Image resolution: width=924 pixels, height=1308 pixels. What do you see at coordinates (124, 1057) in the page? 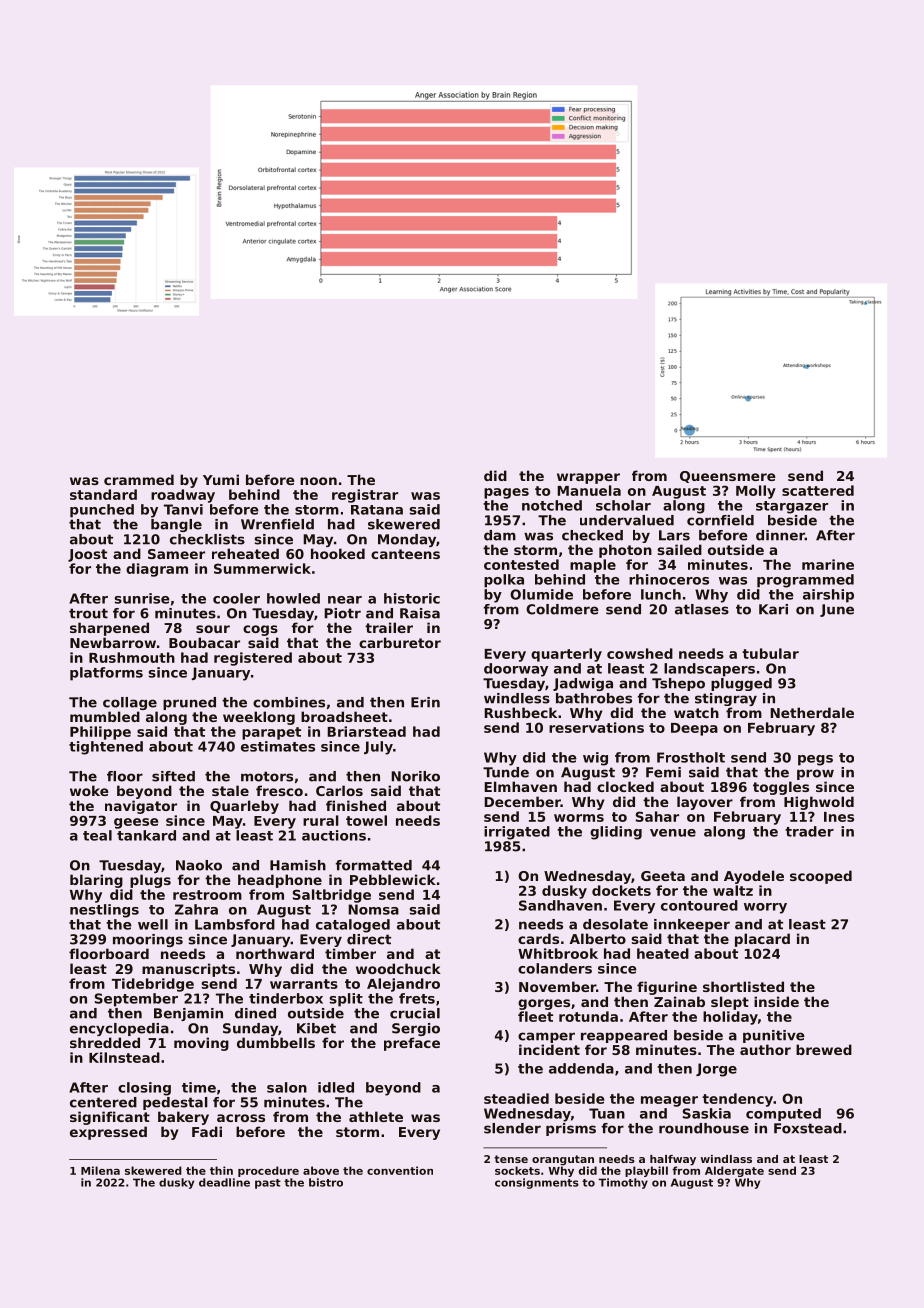
I see `Kilnstead` at bounding box center [124, 1057].
